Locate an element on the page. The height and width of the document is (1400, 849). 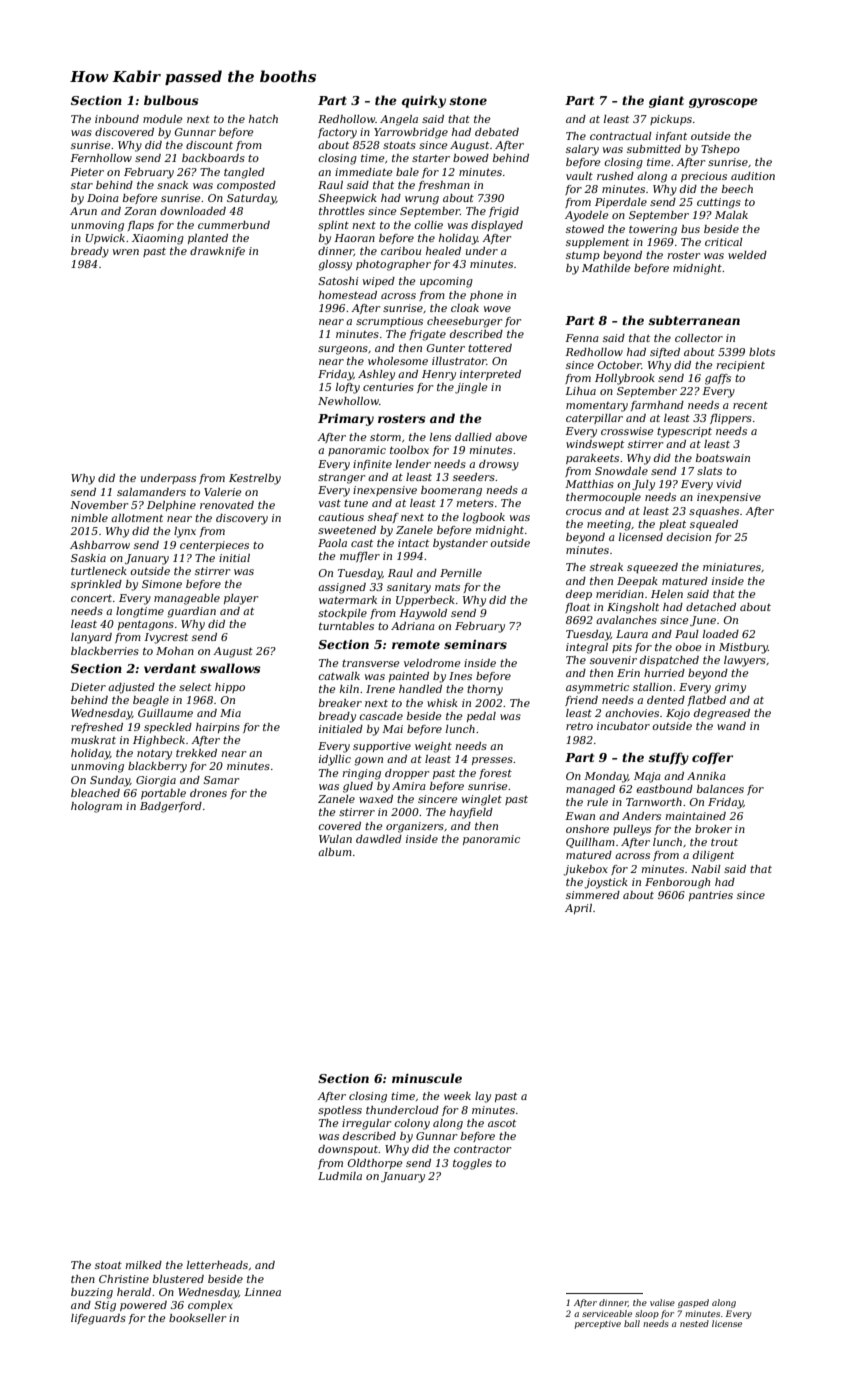
perceptive is located at coordinates (598, 1325).
